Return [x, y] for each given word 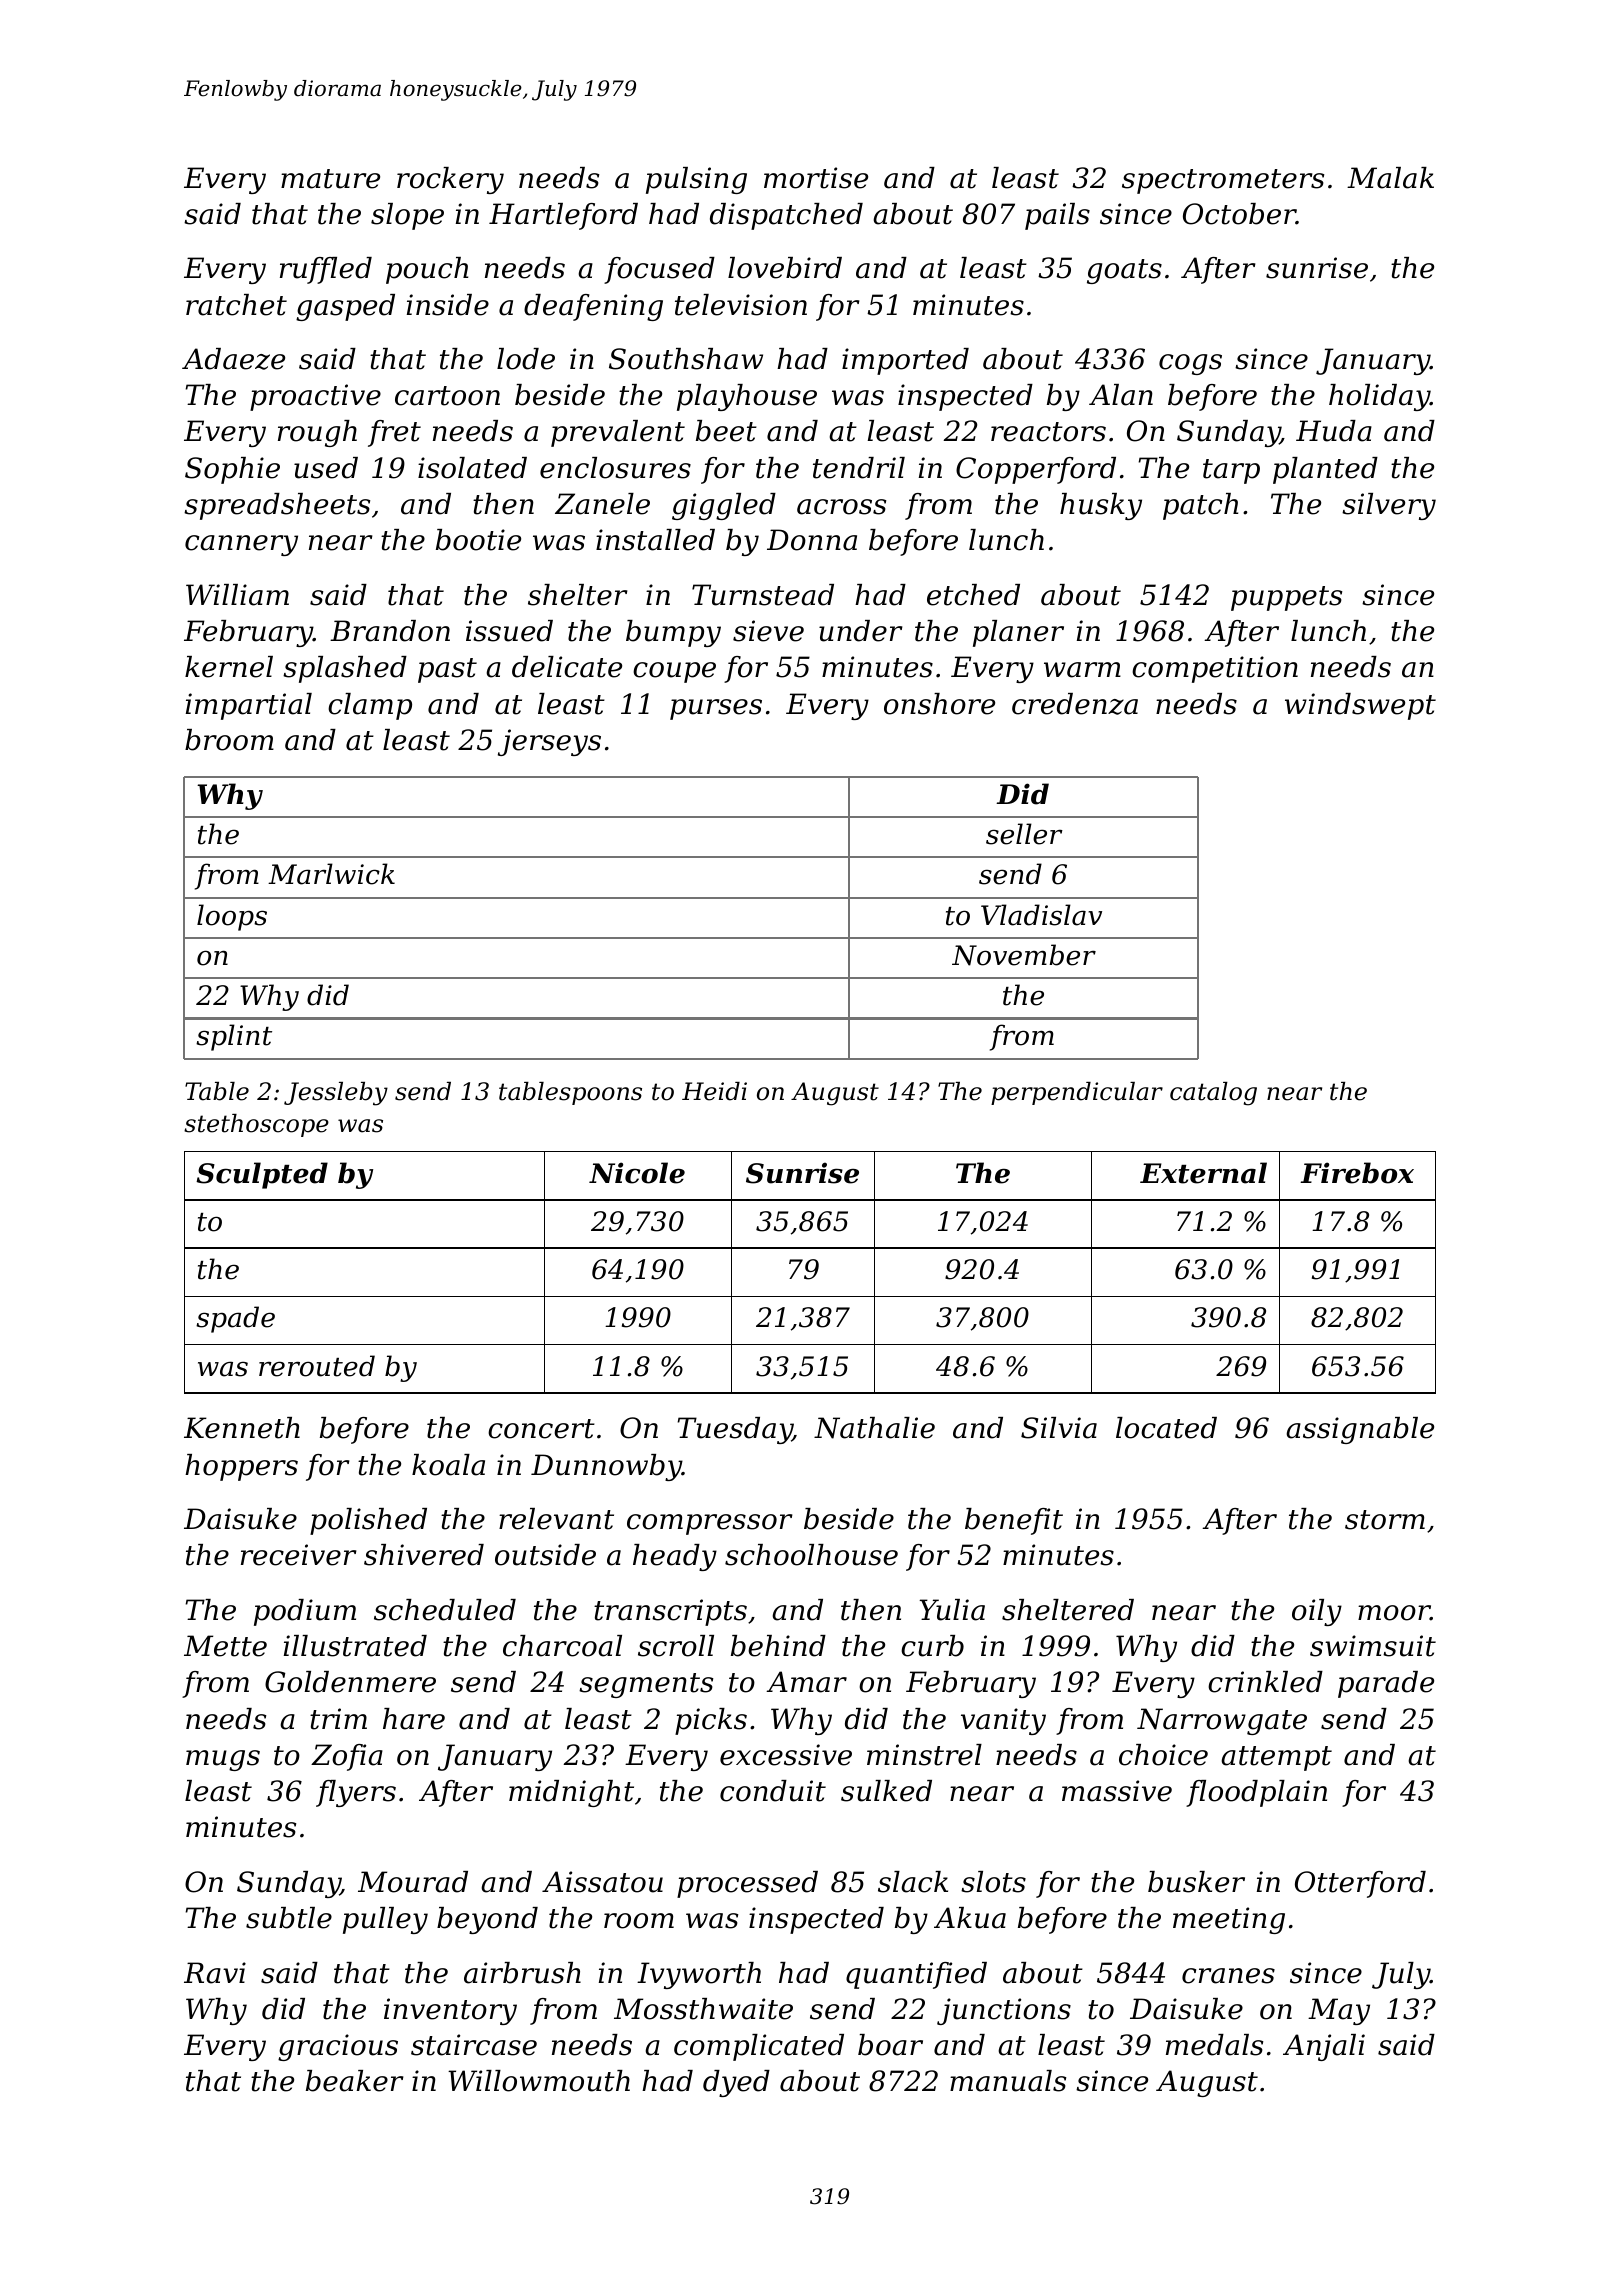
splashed [345, 669]
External [1203, 1173]
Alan [1121, 395]
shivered [424, 1555]
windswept [1360, 706]
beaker [355, 2081]
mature [330, 179]
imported [905, 361]
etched [973, 595]
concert [541, 1429]
